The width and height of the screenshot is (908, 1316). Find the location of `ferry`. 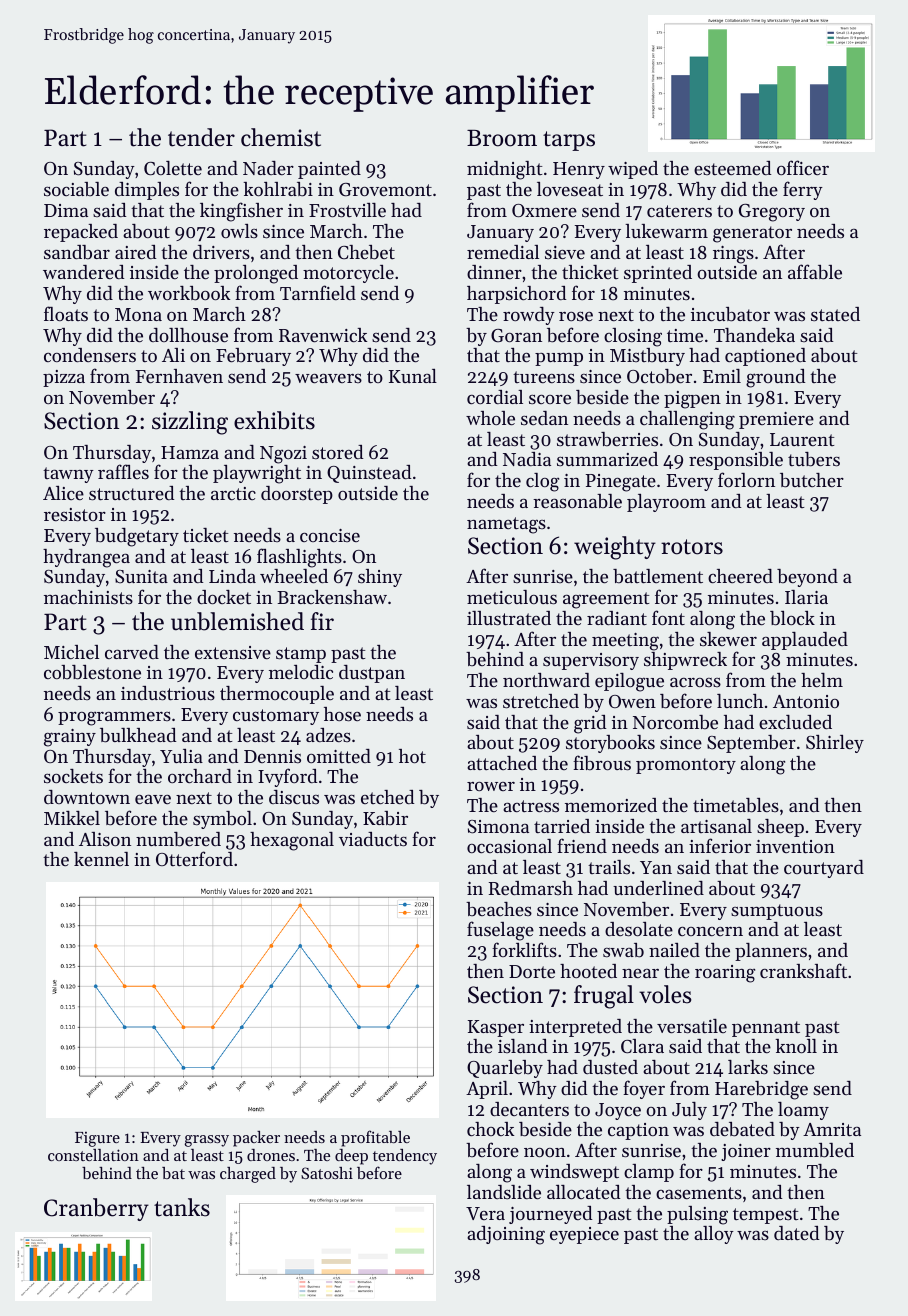

ferry is located at coordinates (803, 190).
